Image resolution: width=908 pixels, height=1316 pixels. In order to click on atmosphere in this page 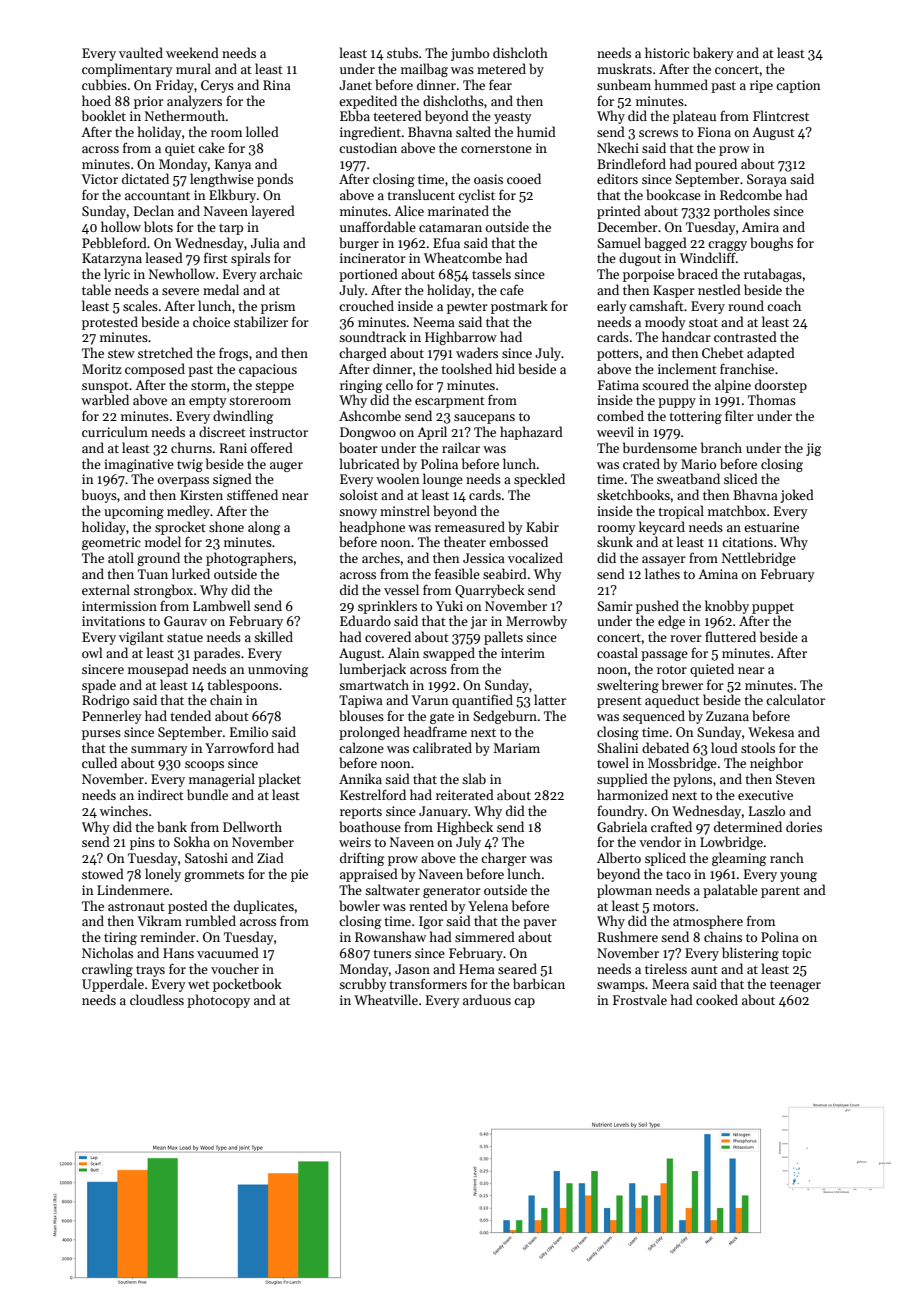, I will do `click(708, 922)`.
